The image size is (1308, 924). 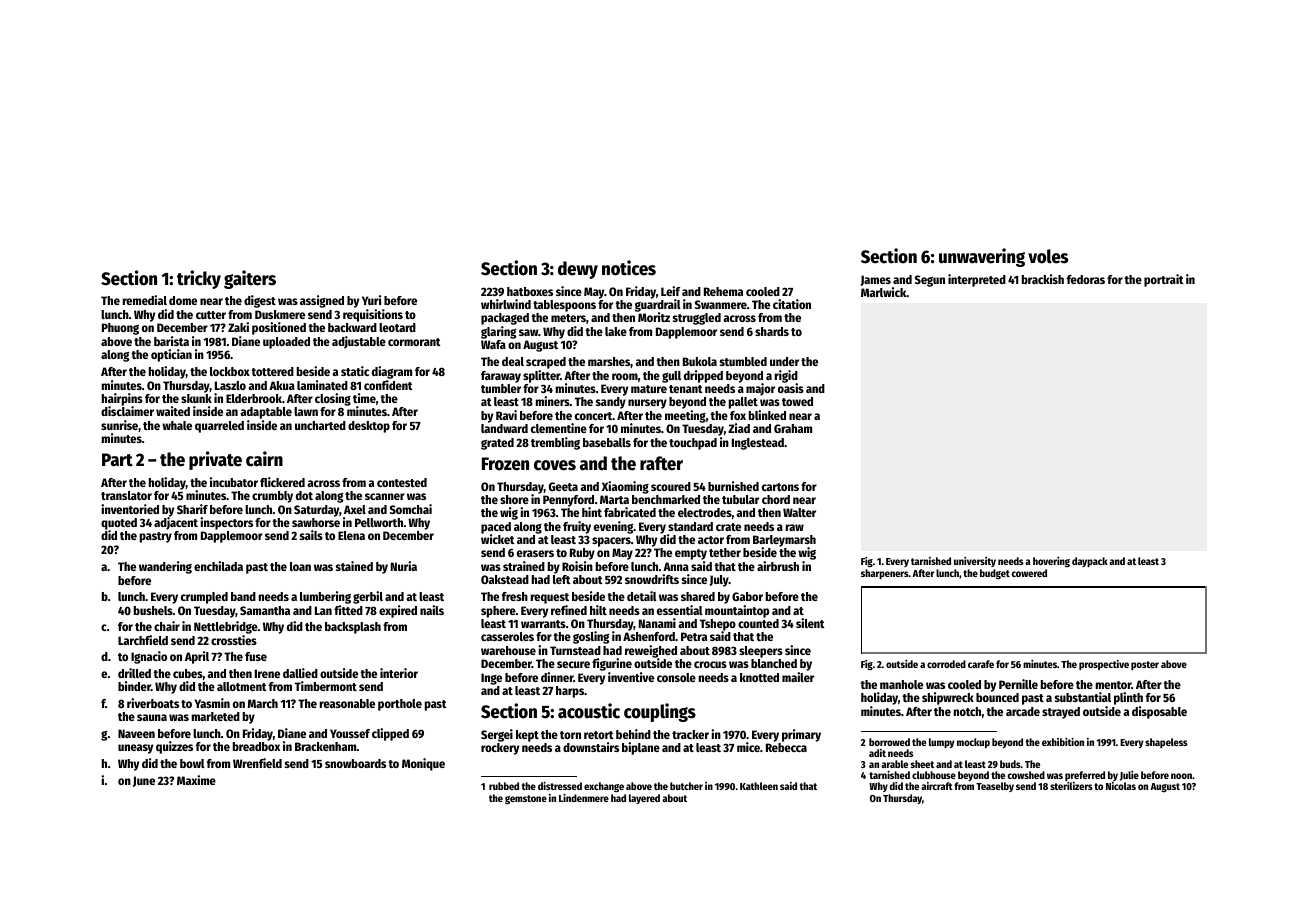 I want to click on struggled, so click(x=697, y=319).
